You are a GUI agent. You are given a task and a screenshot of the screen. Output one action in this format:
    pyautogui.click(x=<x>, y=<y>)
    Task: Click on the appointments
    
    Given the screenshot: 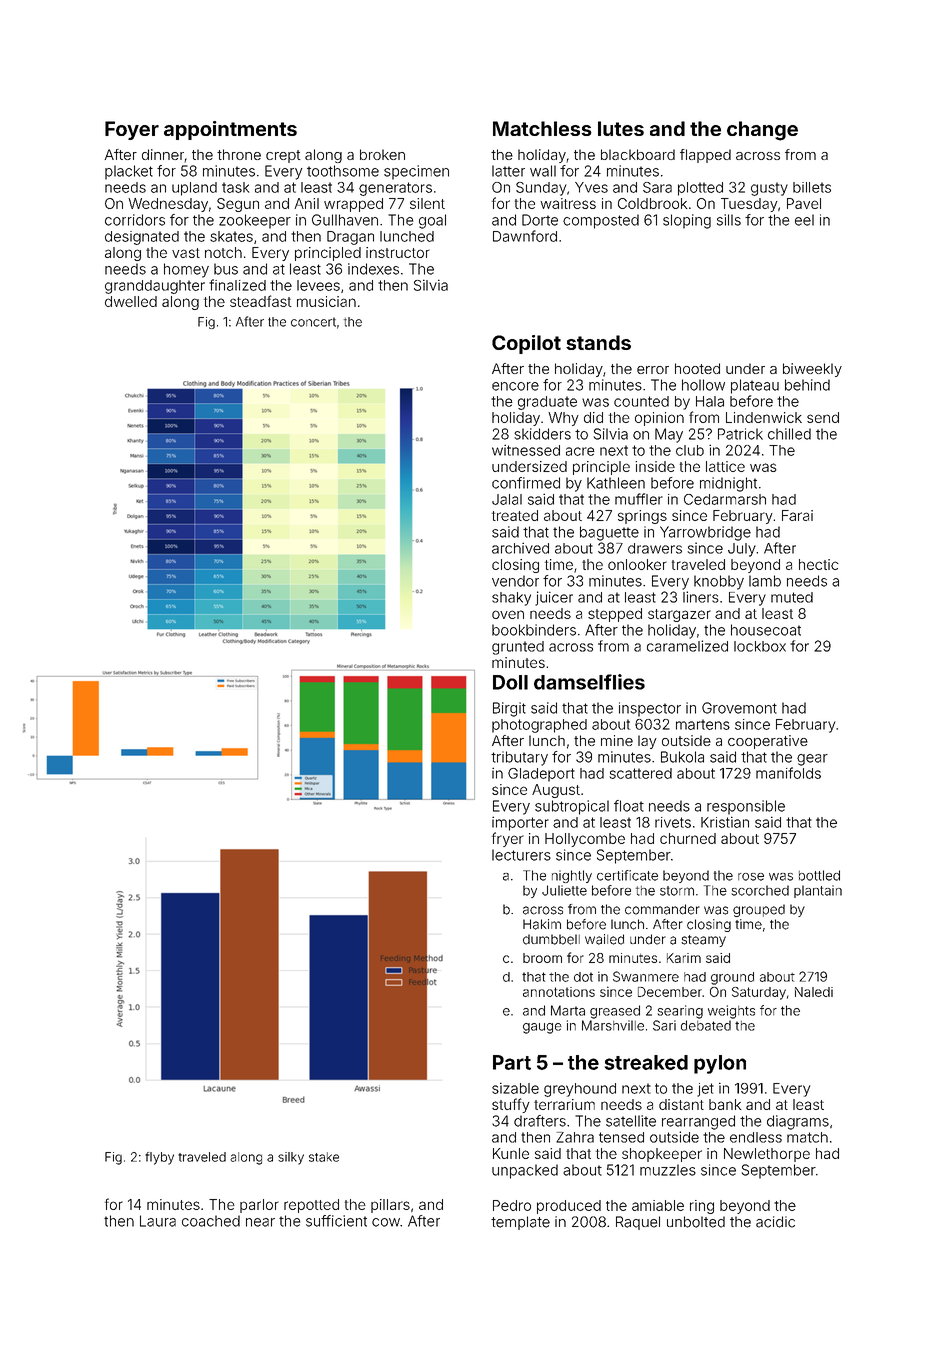 What is the action you would take?
    pyautogui.click(x=230, y=130)
